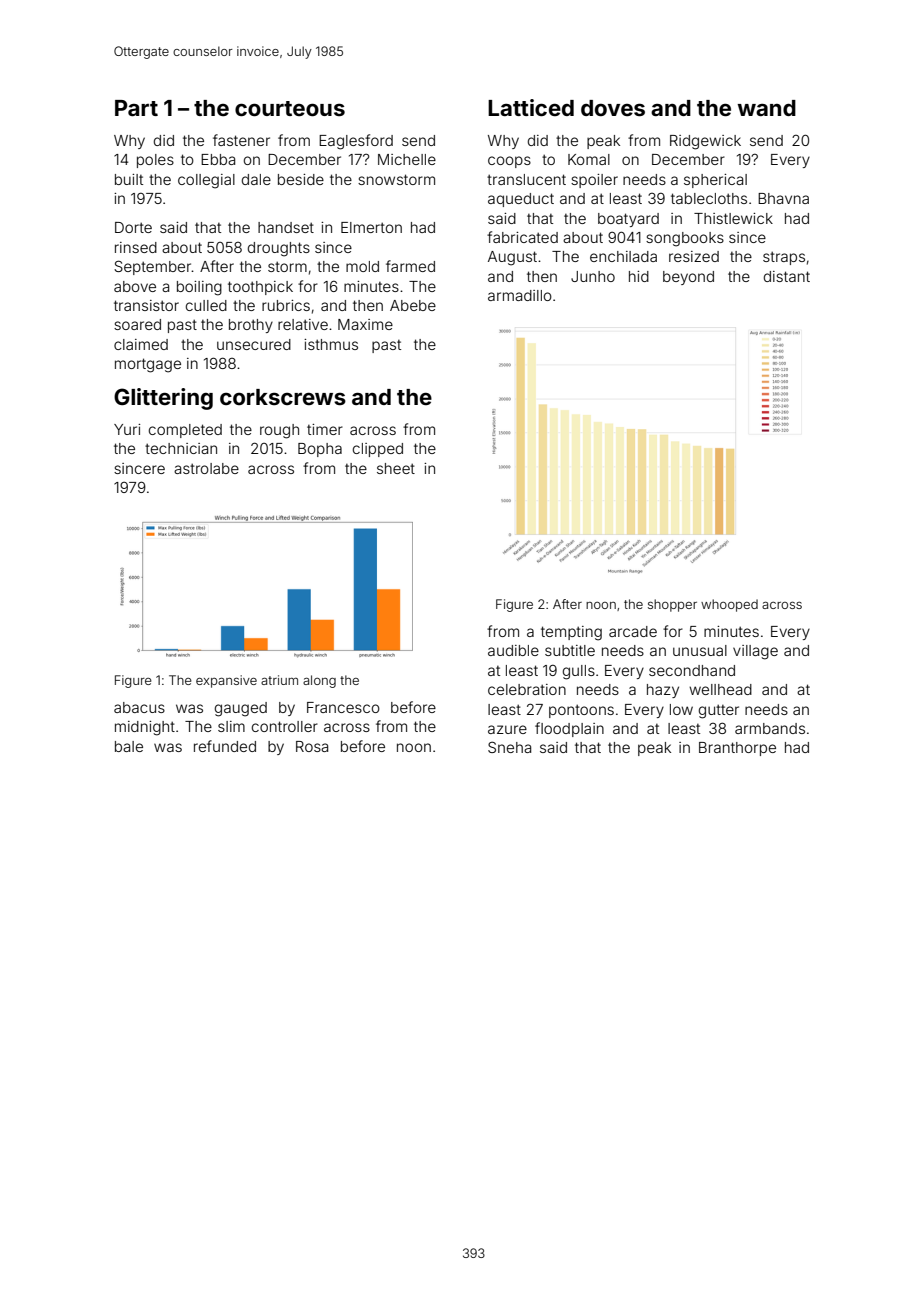 The image size is (924, 1314). Describe the element at coordinates (290, 108) in the screenshot. I see `courteous` at that location.
